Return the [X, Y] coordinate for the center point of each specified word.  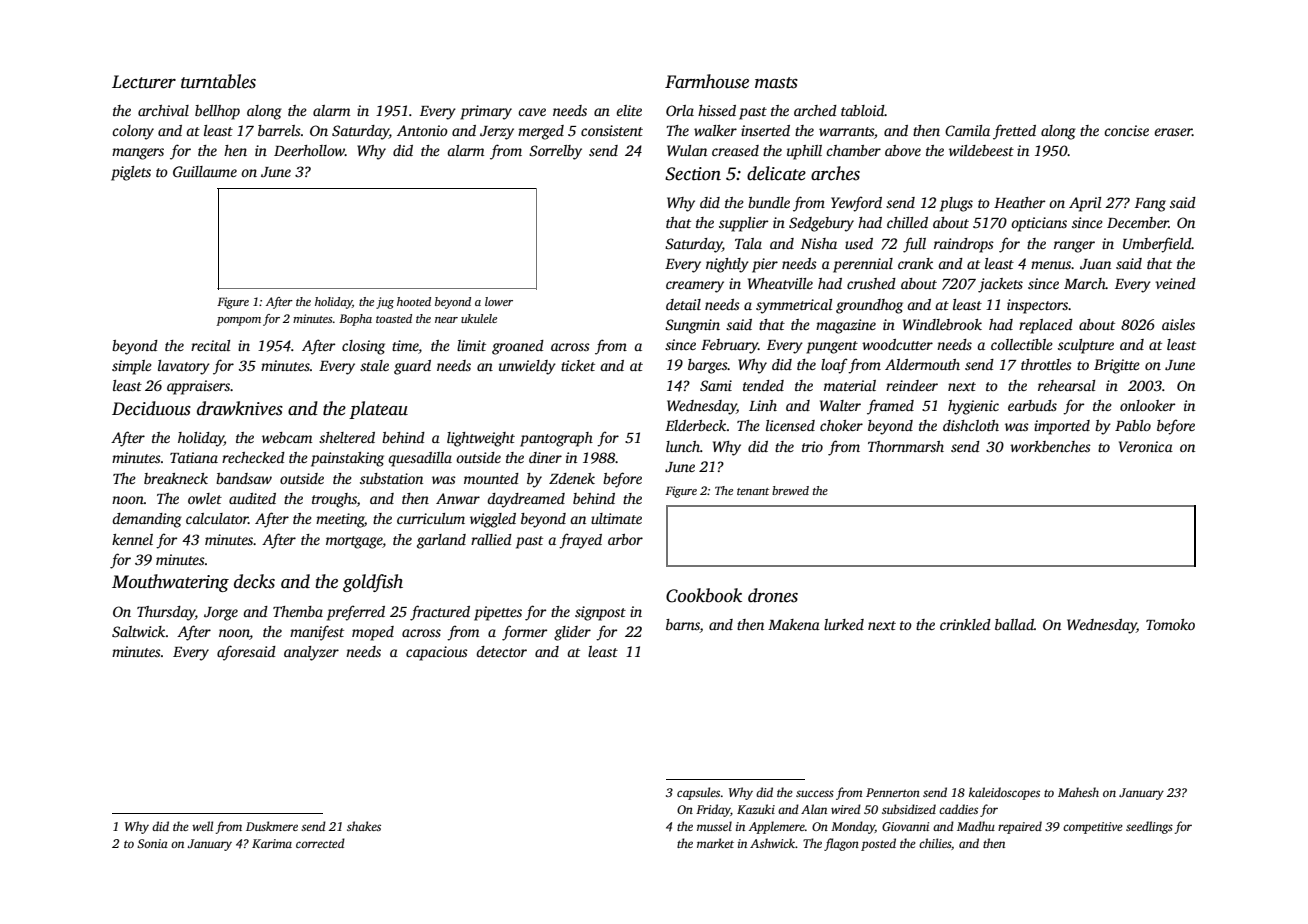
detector [501, 651]
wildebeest [981, 150]
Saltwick [139, 631]
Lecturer [144, 82]
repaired [1020, 827]
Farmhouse [707, 81]
